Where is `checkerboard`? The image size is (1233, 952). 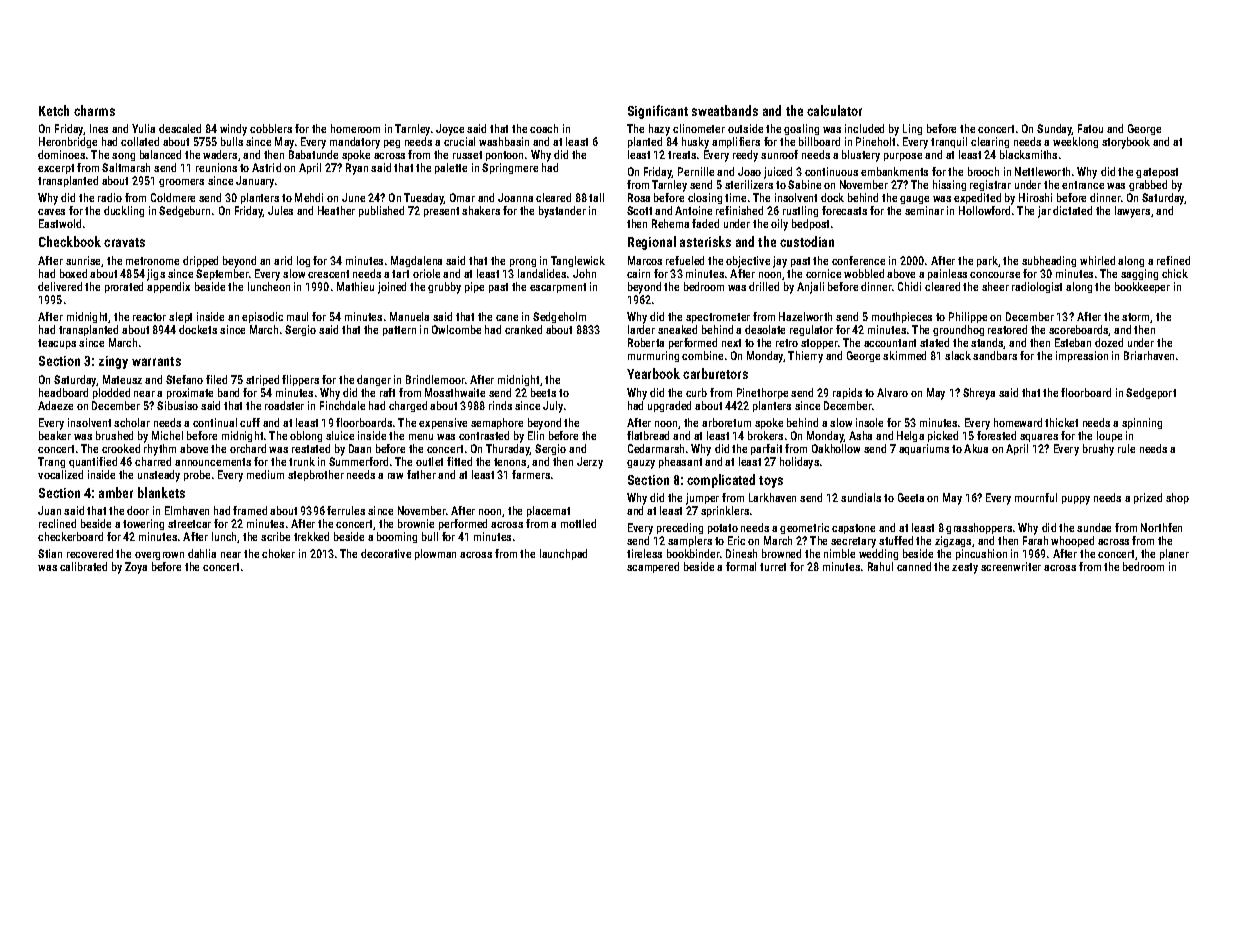
checkerboard is located at coordinates (70, 536).
